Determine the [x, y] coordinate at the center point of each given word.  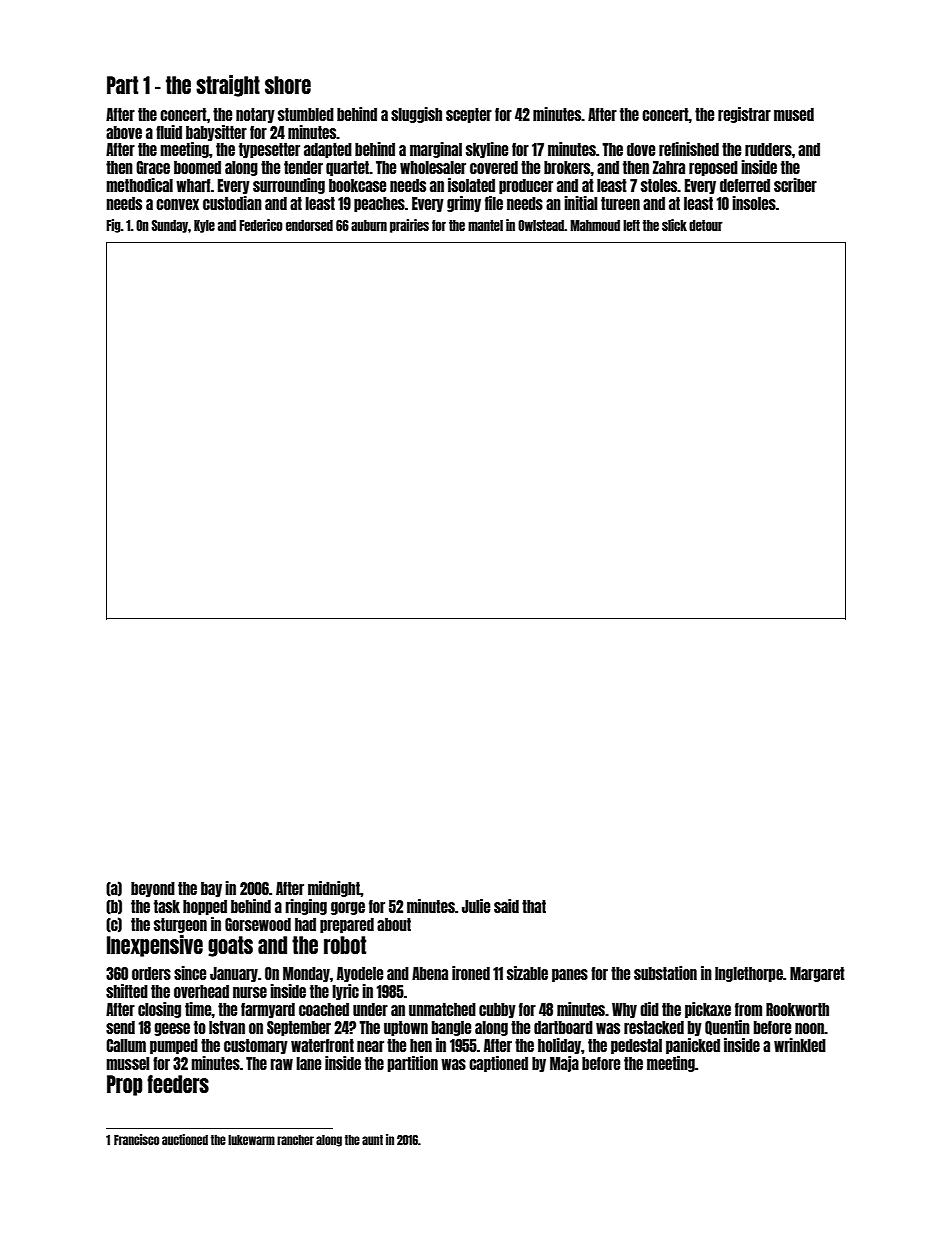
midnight [334, 889]
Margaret [817, 974]
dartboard [563, 1027]
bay [211, 889]
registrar [744, 115]
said [506, 906]
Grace [153, 167]
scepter [469, 115]
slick [674, 225]
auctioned [185, 1139]
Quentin [727, 1027]
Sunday [170, 226]
